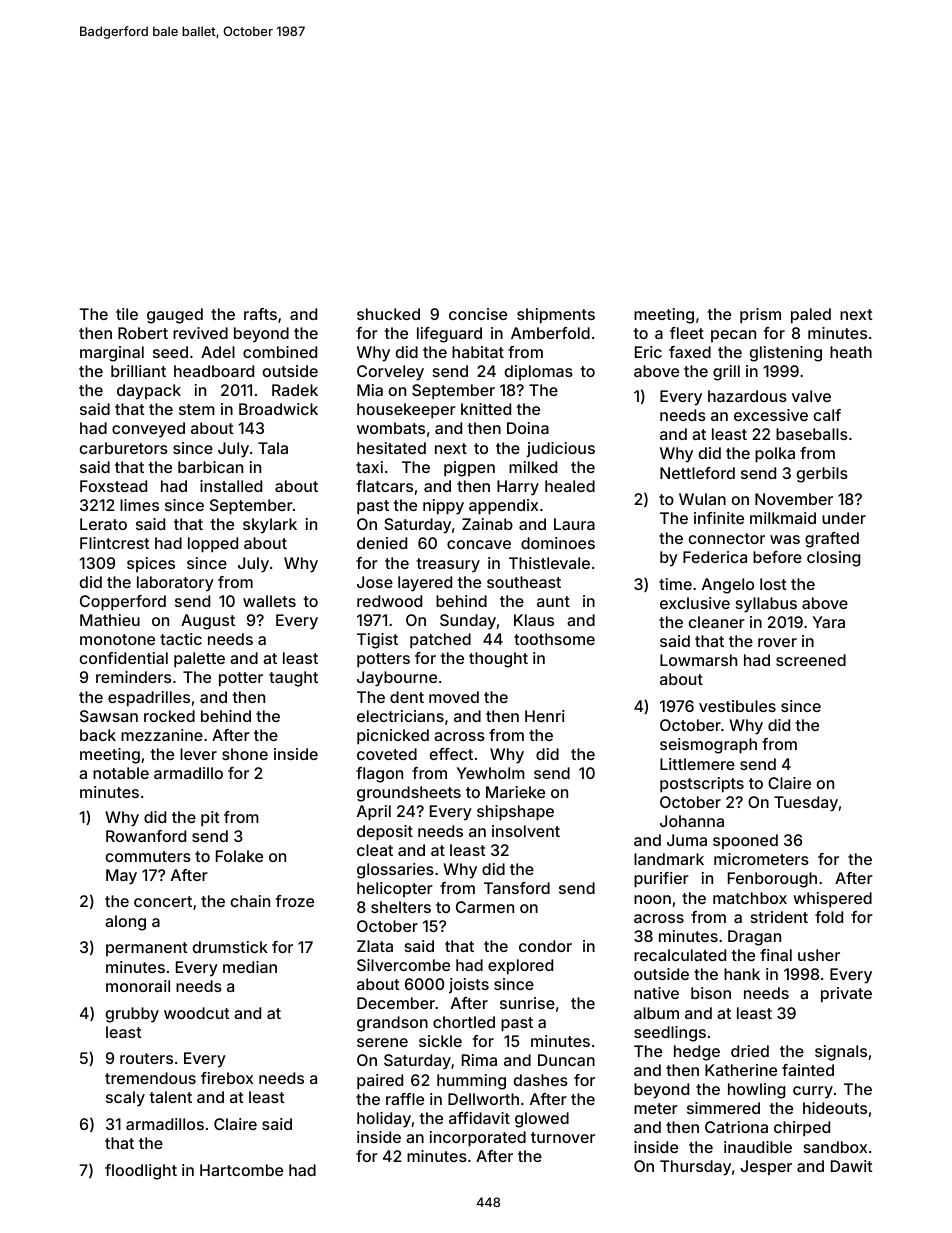 This image has height=1233, width=952. Describe the element at coordinates (819, 955) in the image. I see `usher` at that location.
